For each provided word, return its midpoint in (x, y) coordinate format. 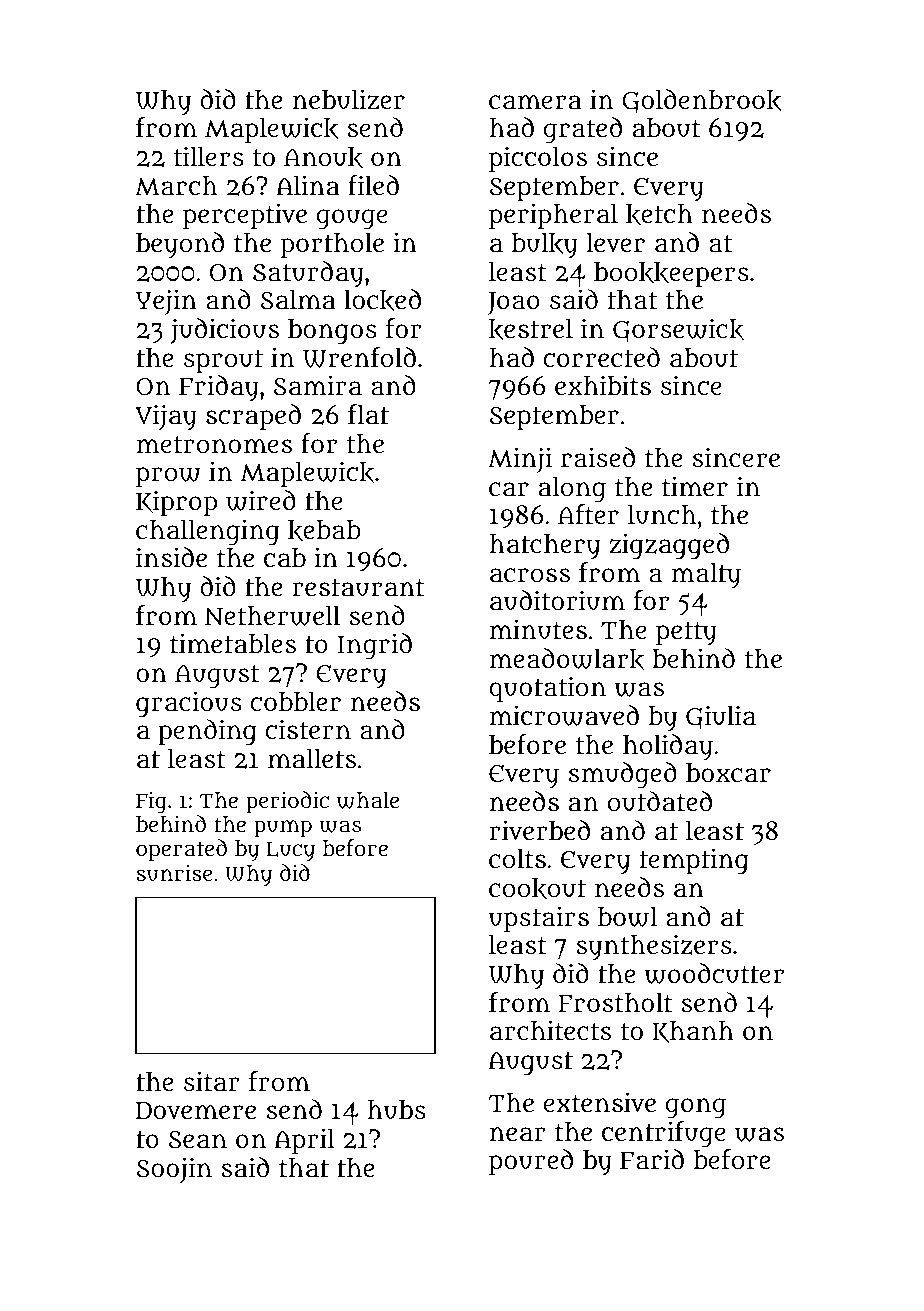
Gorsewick (678, 330)
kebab (324, 530)
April (305, 1141)
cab (285, 558)
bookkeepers (671, 274)
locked (382, 300)
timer (695, 486)
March (176, 186)
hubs (397, 1110)
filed (373, 185)
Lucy (290, 851)
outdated (660, 801)
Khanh (693, 1032)
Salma (298, 300)
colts (517, 858)
